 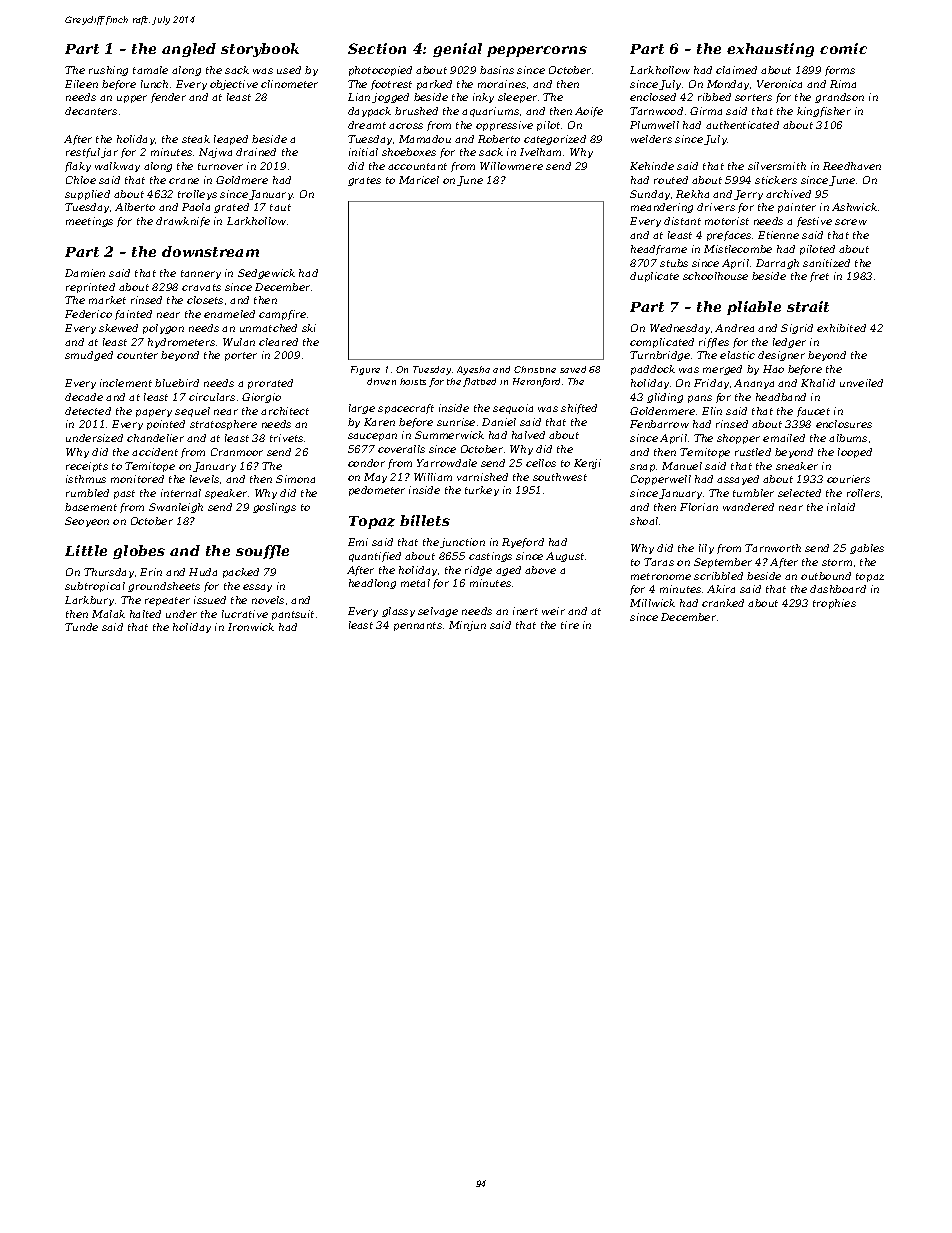 What do you see at coordinates (85, 273) in the screenshot?
I see `Damien` at bounding box center [85, 273].
